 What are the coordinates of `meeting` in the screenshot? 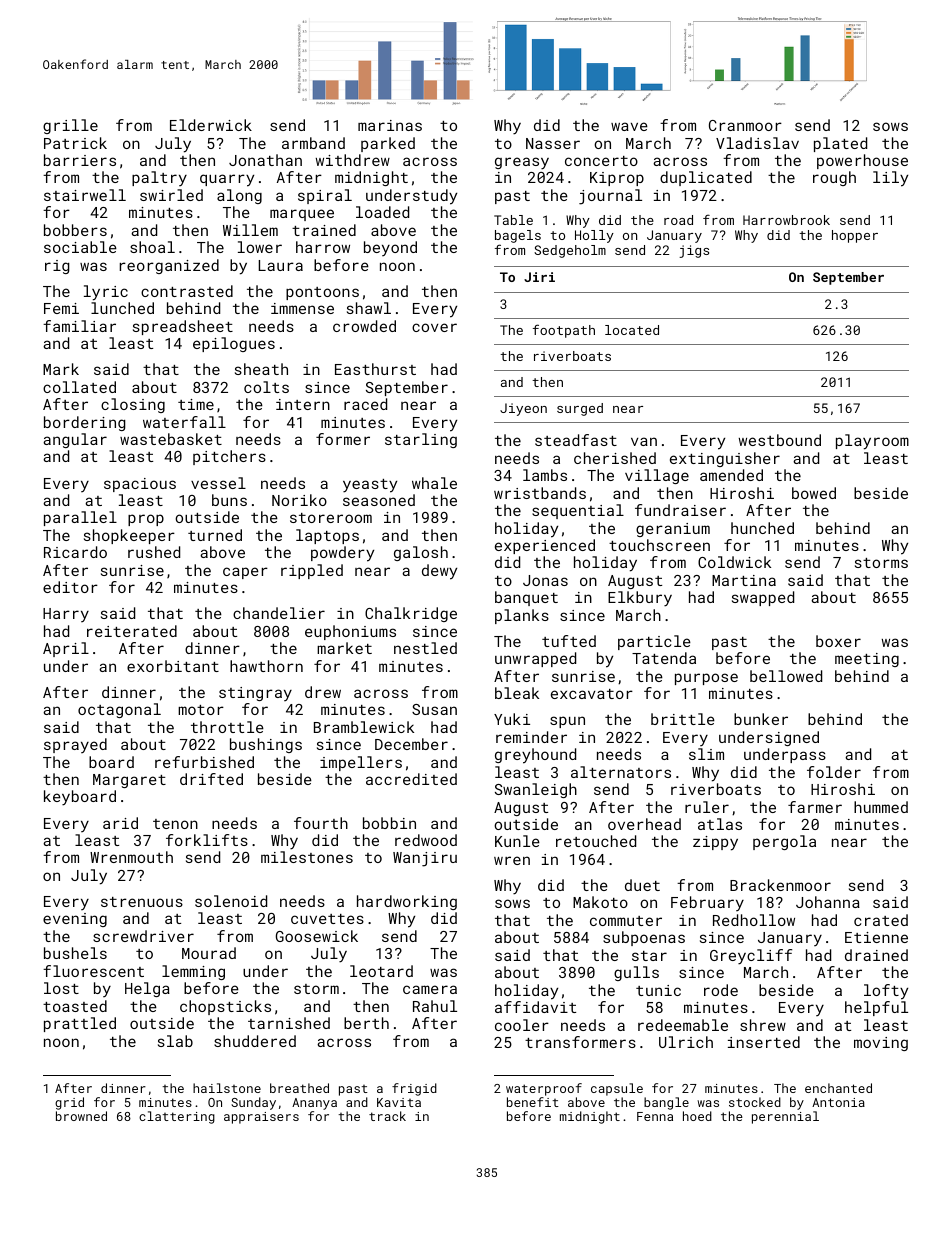 It's located at (867, 660).
